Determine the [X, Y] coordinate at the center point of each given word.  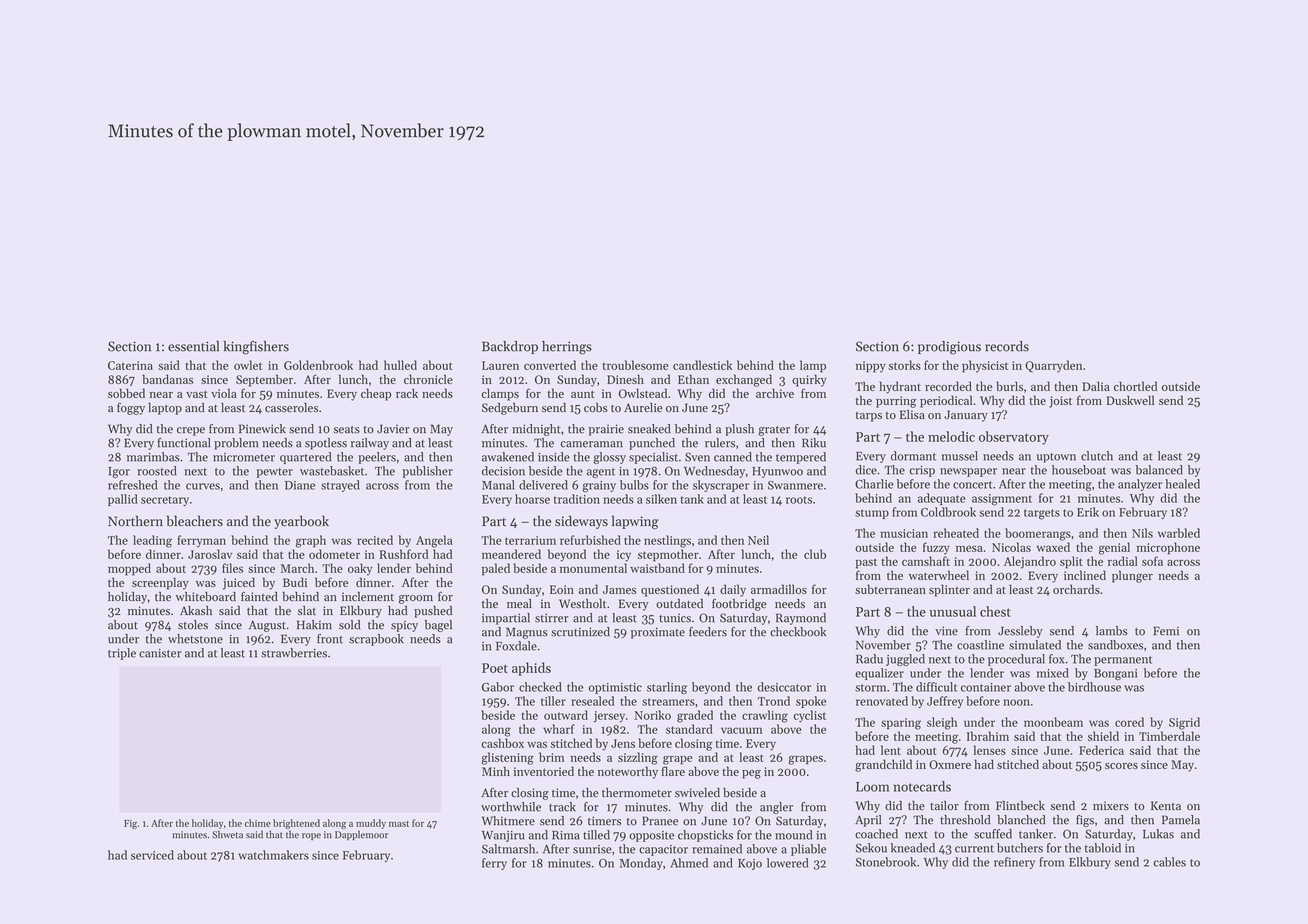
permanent [1123, 661]
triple [122, 654]
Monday [641, 864]
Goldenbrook [318, 365]
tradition [577, 499]
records [1007, 346]
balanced [1159, 470]
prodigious [949, 348]
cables [1169, 862]
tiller [553, 701]
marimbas [153, 457]
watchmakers [273, 855]
